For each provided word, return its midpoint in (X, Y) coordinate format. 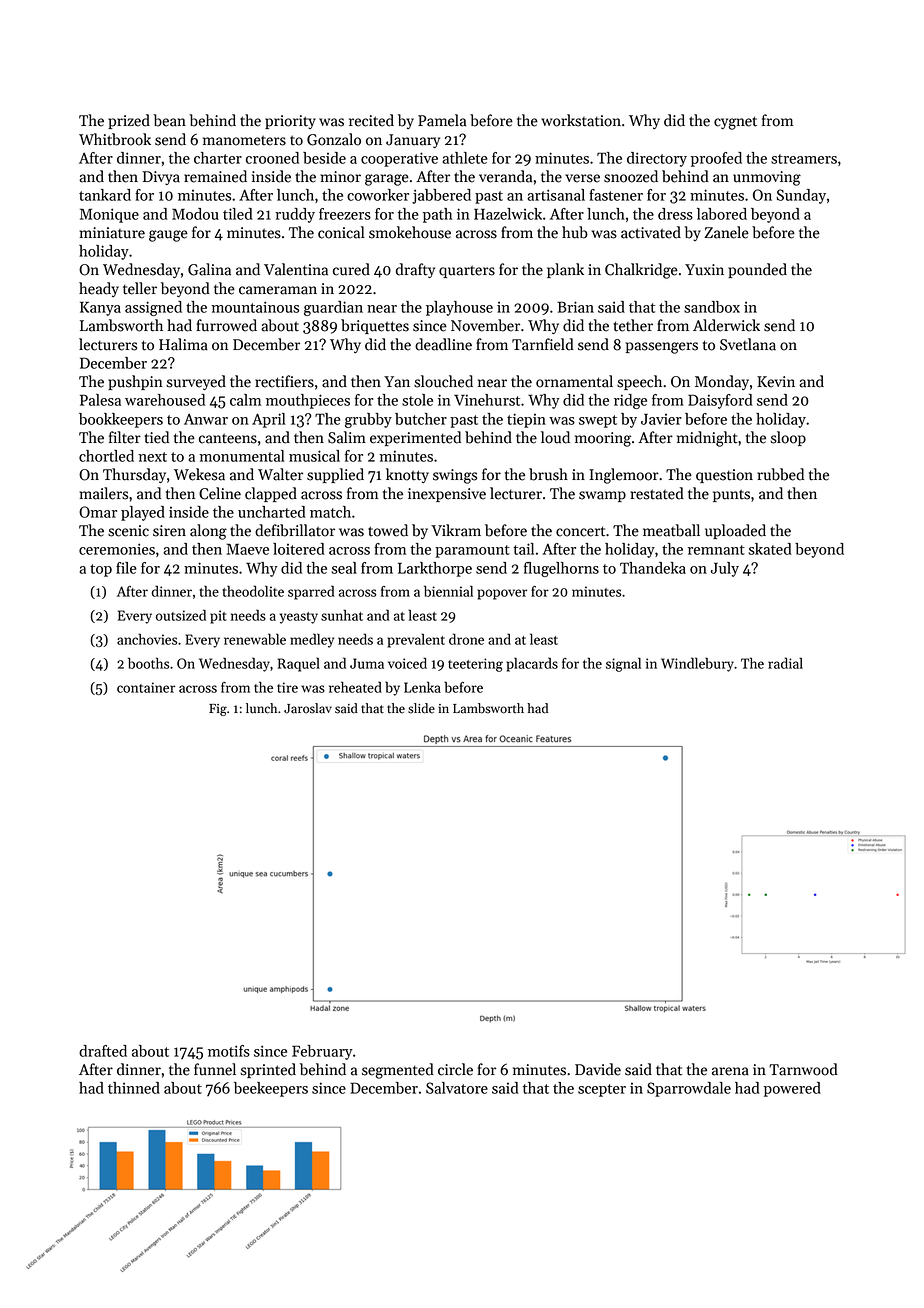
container (146, 687)
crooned (272, 158)
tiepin (526, 420)
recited (371, 120)
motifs (229, 1051)
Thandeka (653, 568)
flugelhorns (561, 569)
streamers (804, 159)
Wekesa (199, 474)
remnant (716, 550)
